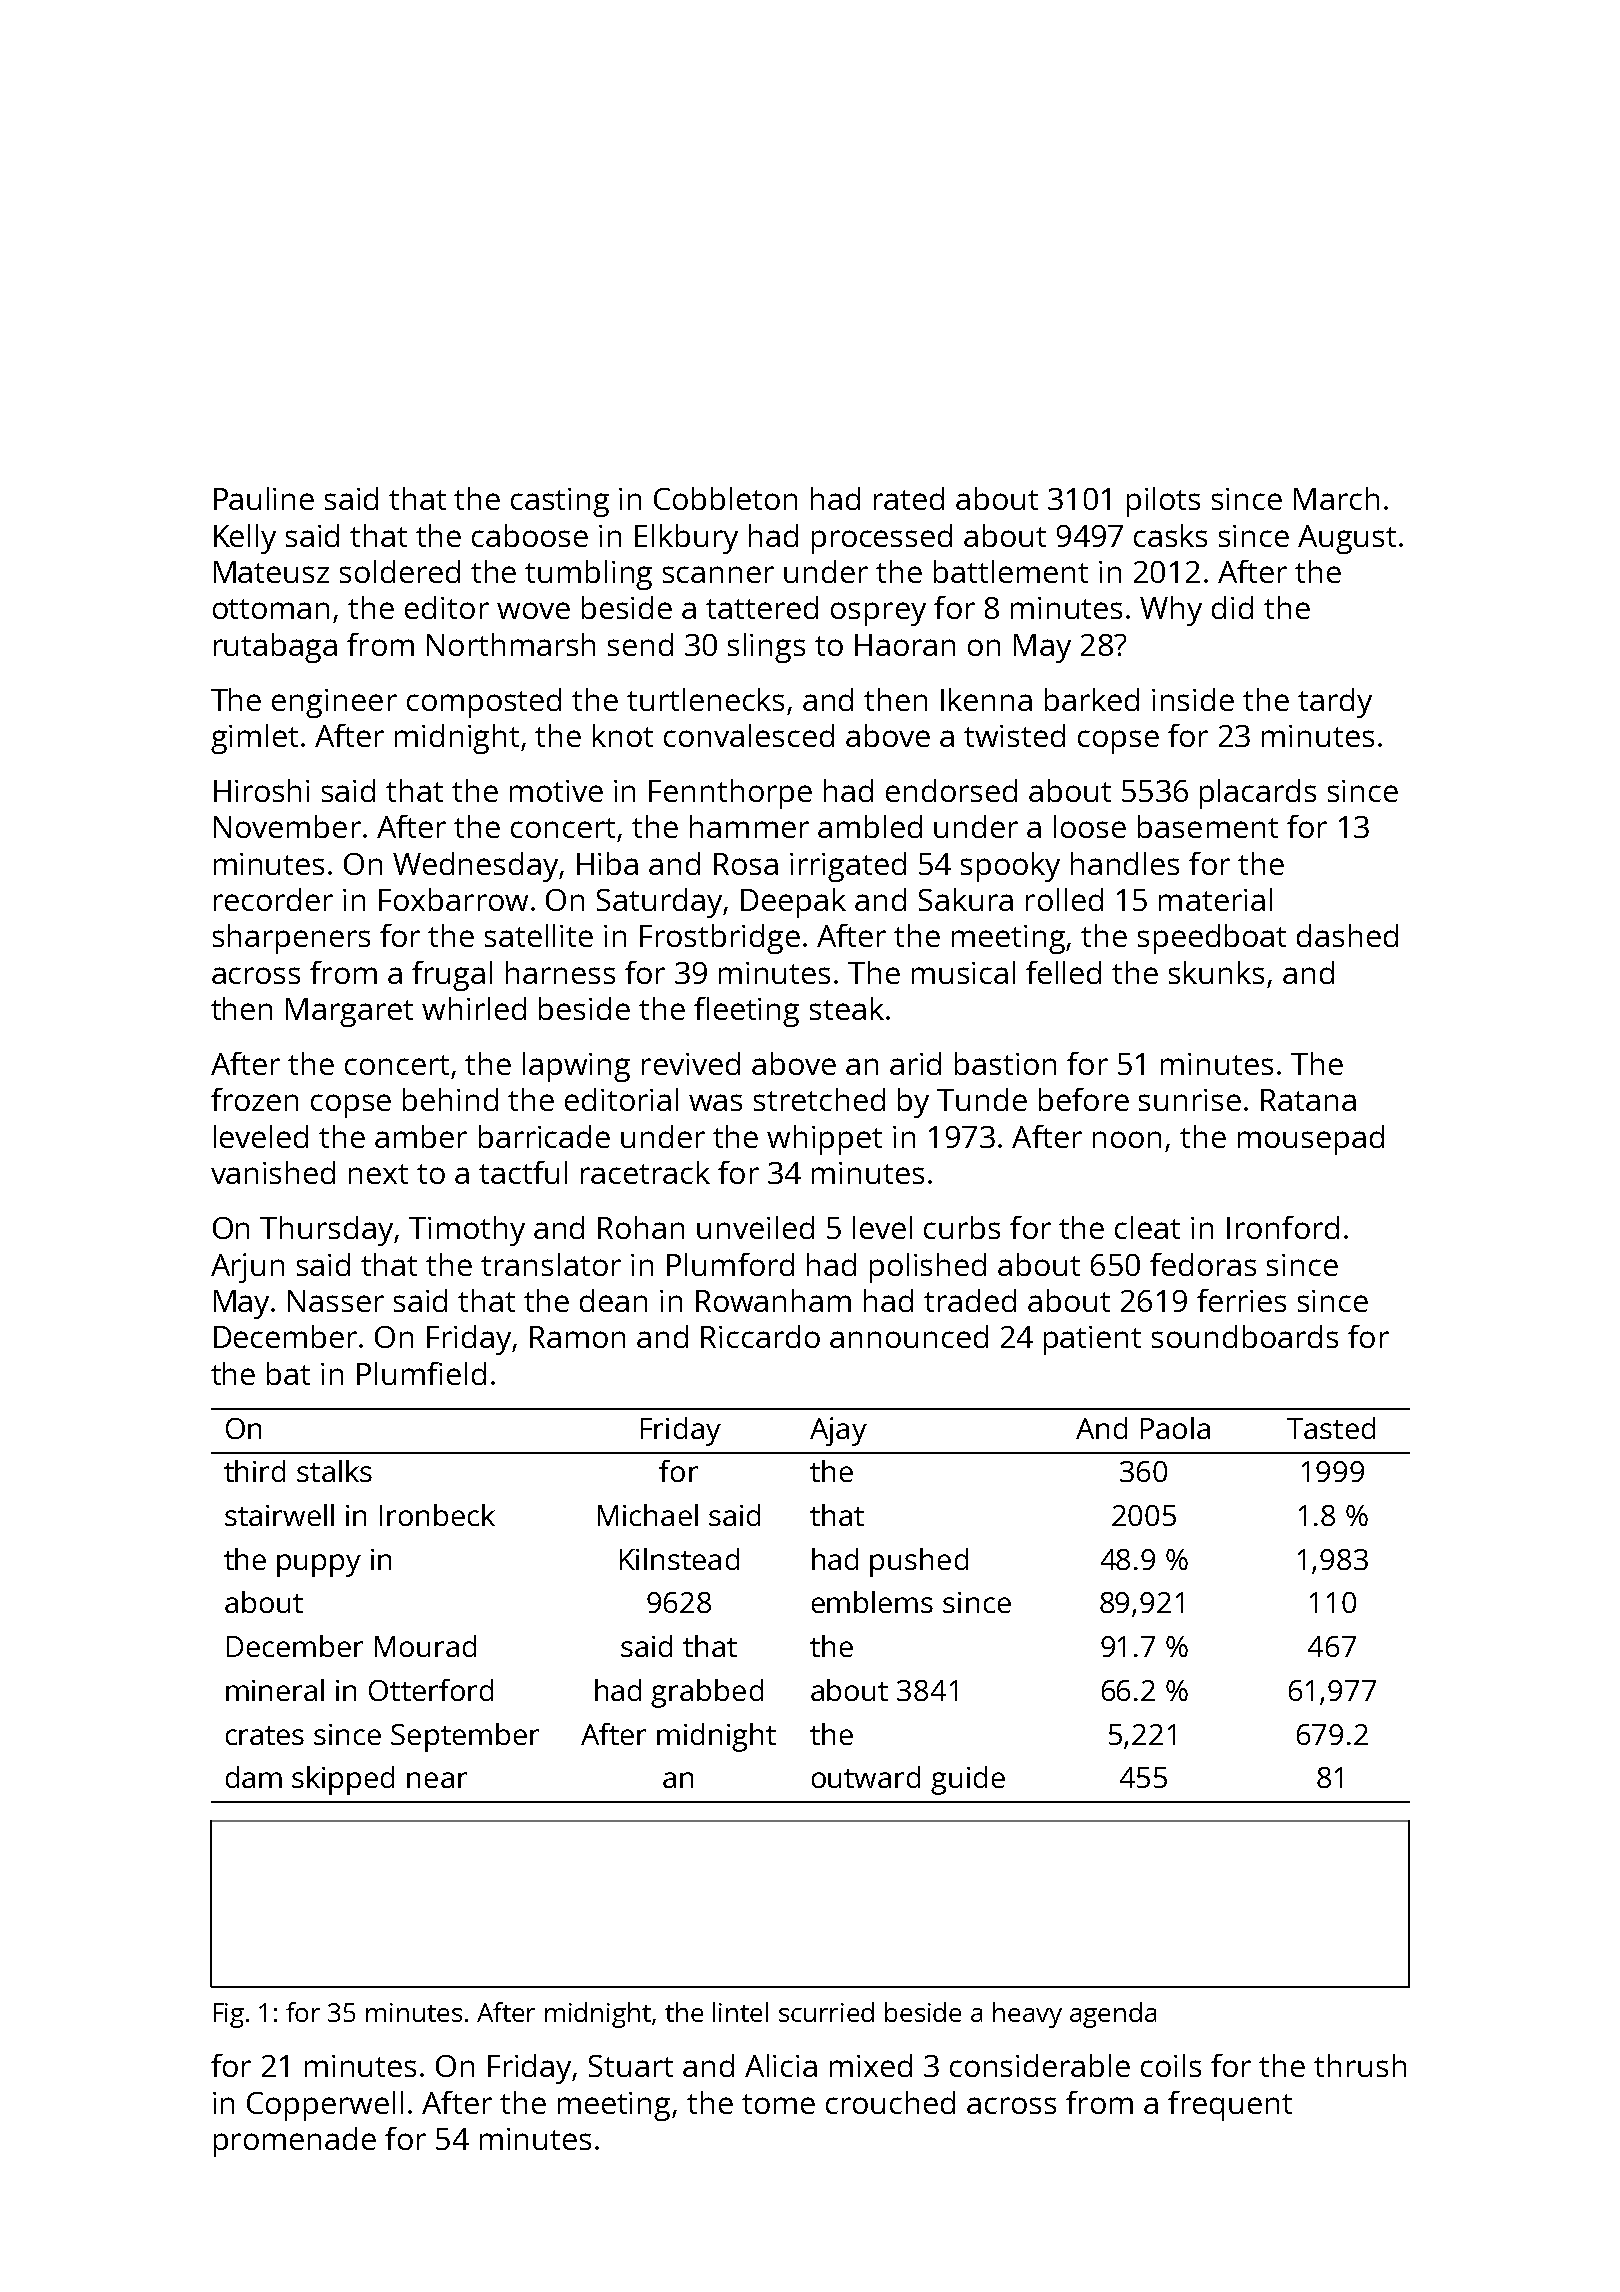 The width and height of the page is (1620, 2292). What do you see at coordinates (1245, 1336) in the page?
I see `soundboards` at bounding box center [1245, 1336].
